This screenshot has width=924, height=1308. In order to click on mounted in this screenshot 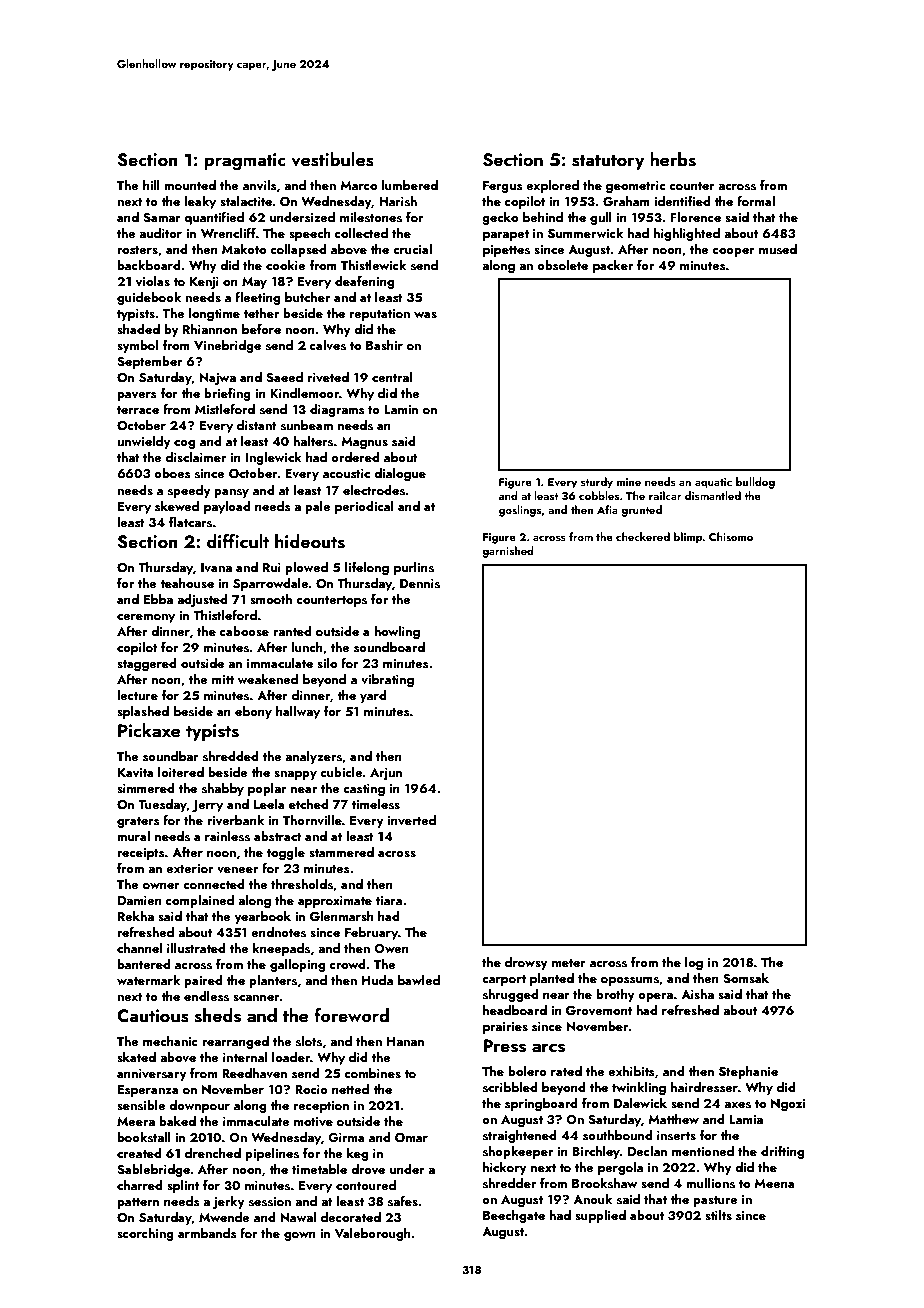, I will do `click(190, 185)`.
